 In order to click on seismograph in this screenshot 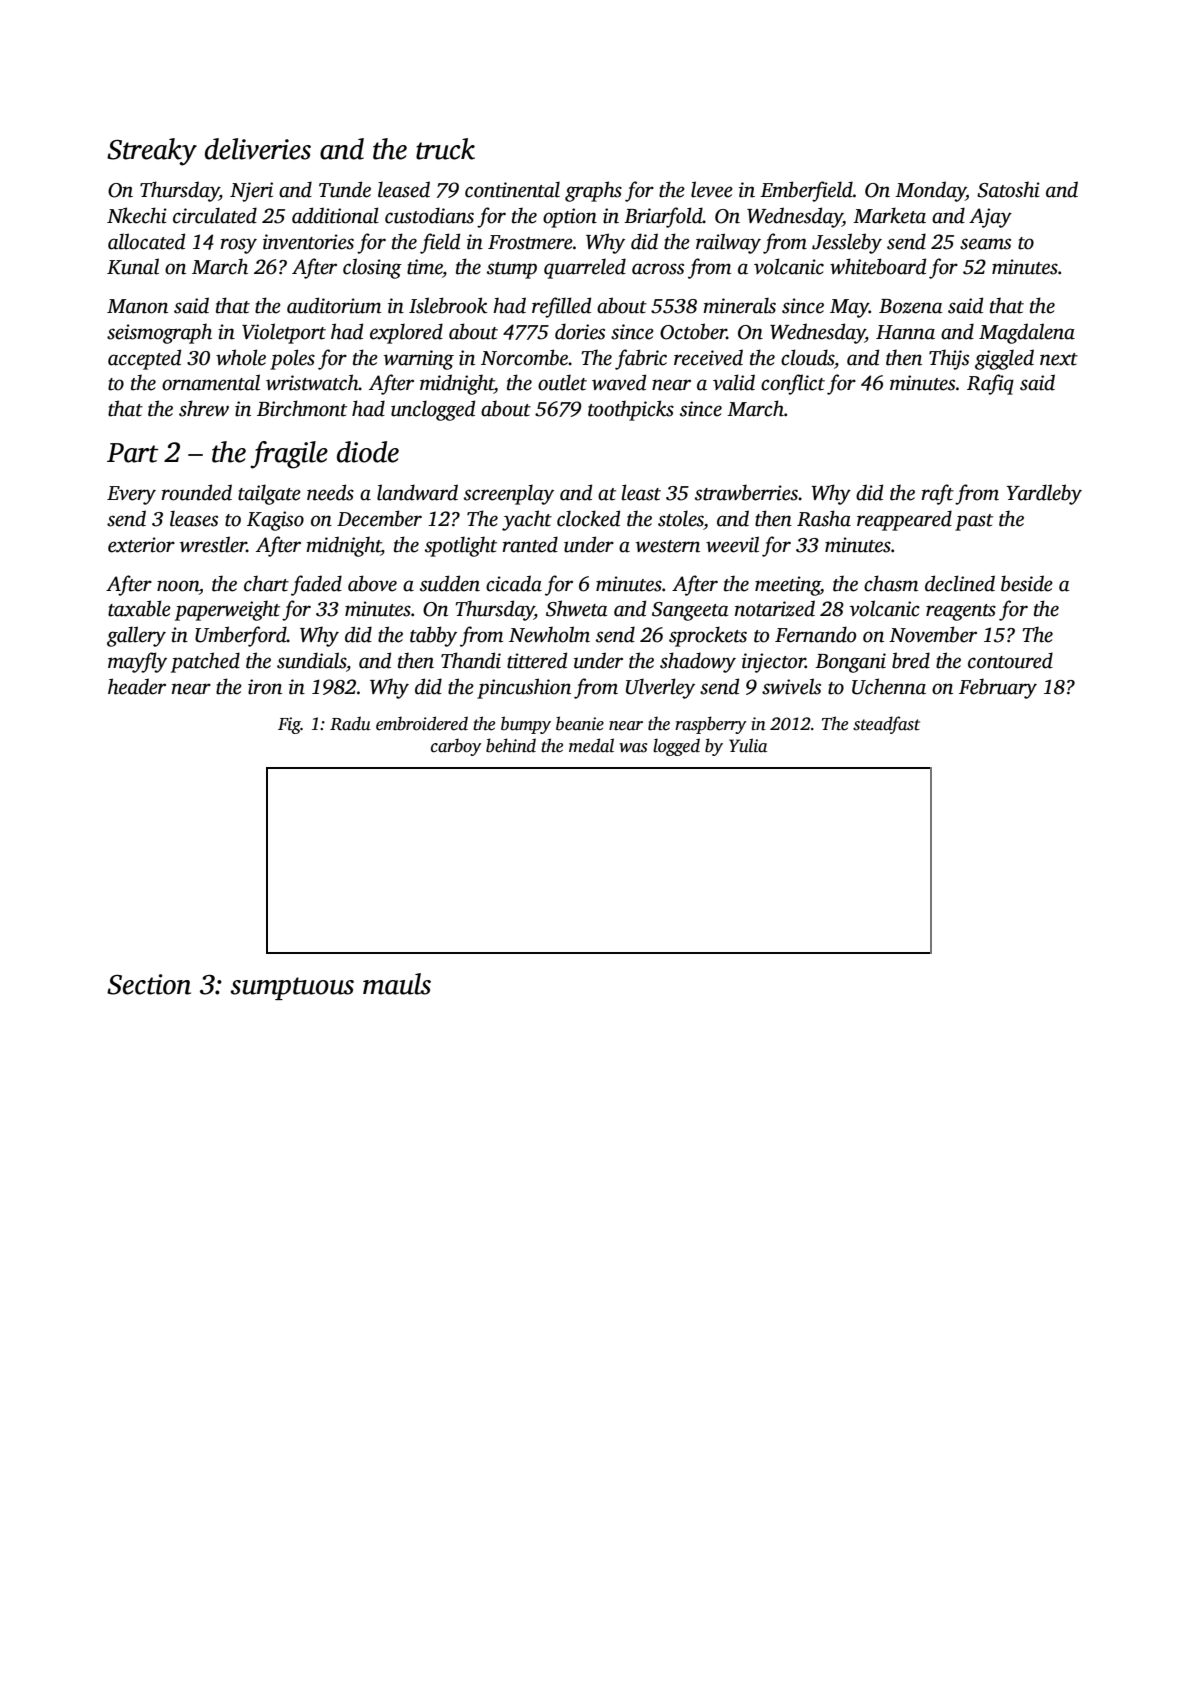, I will do `click(159, 333)`.
